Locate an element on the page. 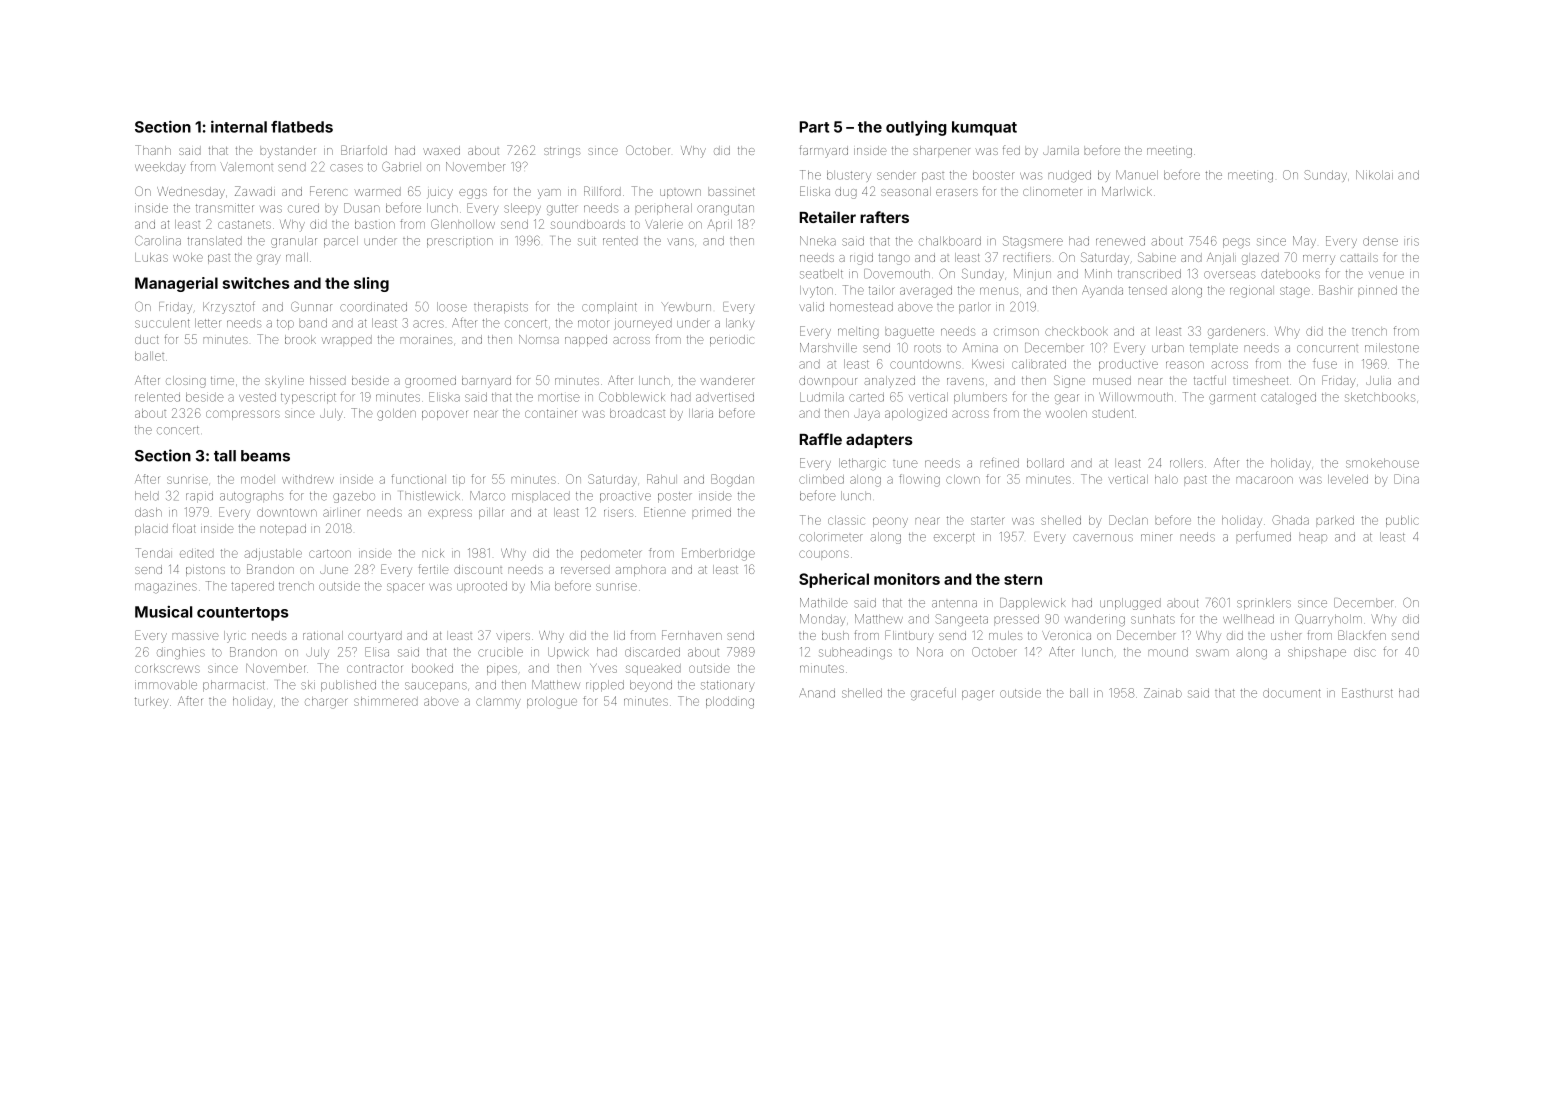 This page has height=1099, width=1554. pillar is located at coordinates (491, 513).
